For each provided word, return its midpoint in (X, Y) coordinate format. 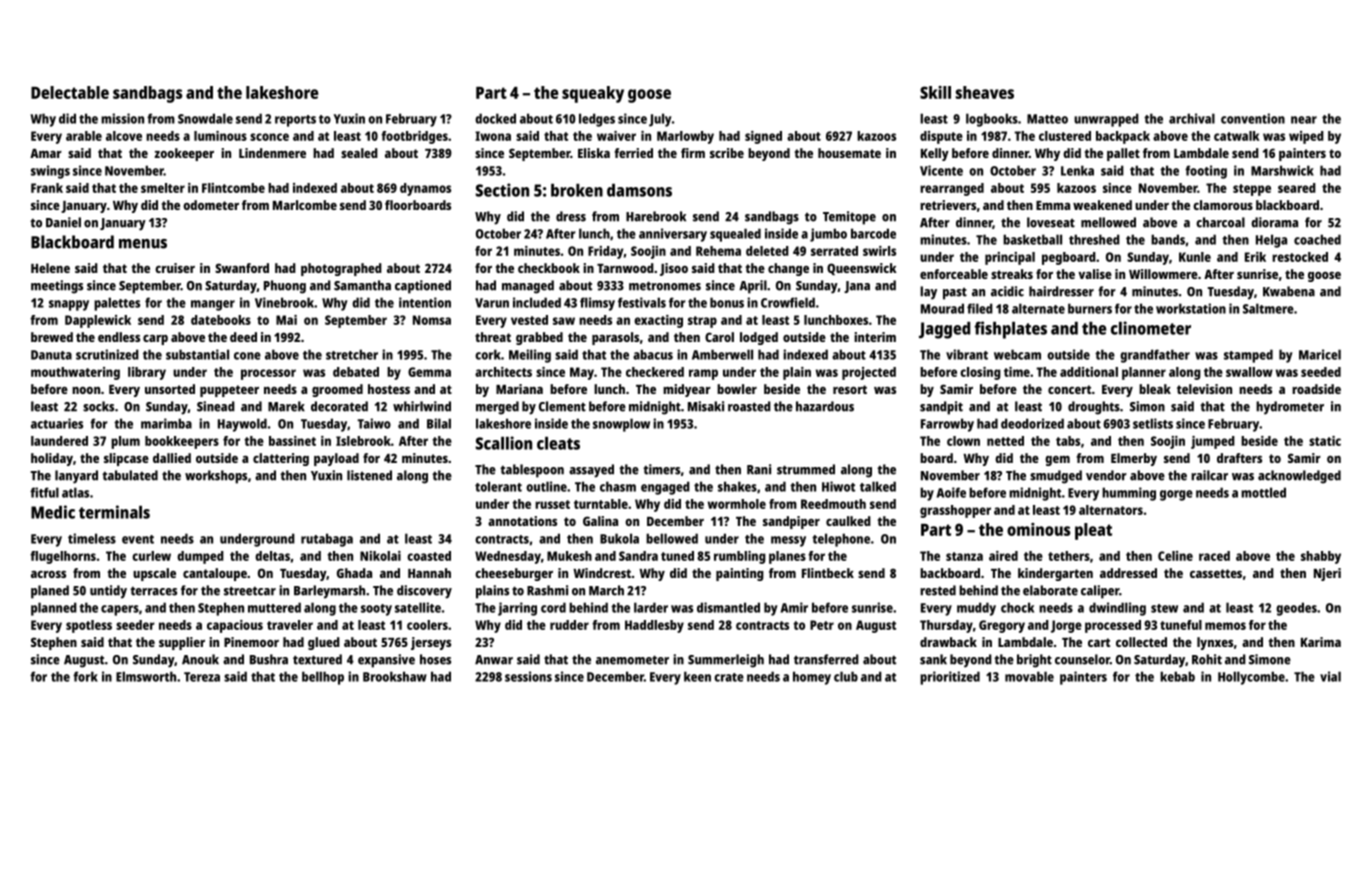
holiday (52, 459)
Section (502, 190)
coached (1317, 239)
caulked (848, 521)
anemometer (632, 660)
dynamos (425, 189)
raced (1214, 556)
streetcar (250, 591)
